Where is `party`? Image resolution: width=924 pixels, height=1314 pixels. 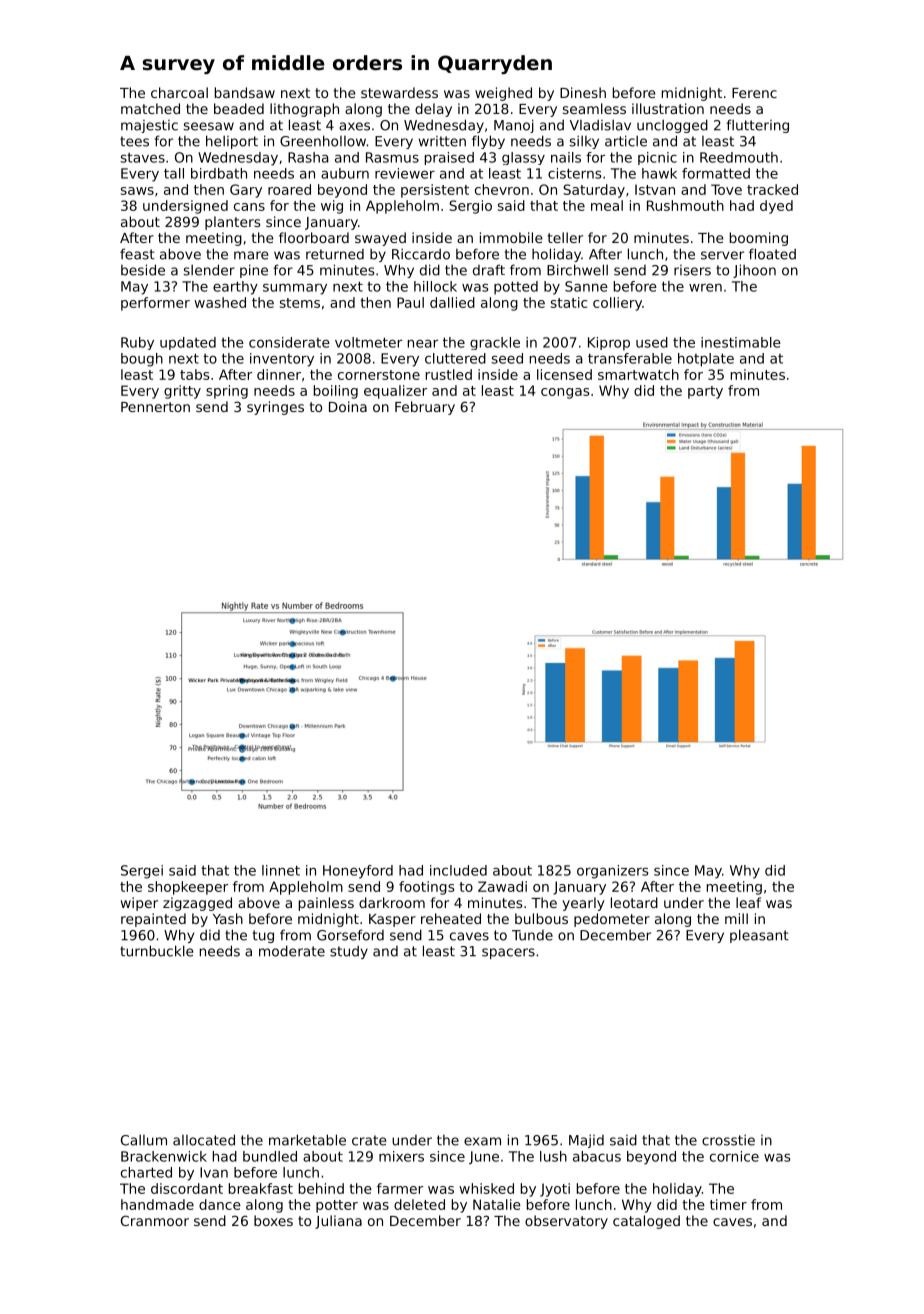
party is located at coordinates (705, 392).
